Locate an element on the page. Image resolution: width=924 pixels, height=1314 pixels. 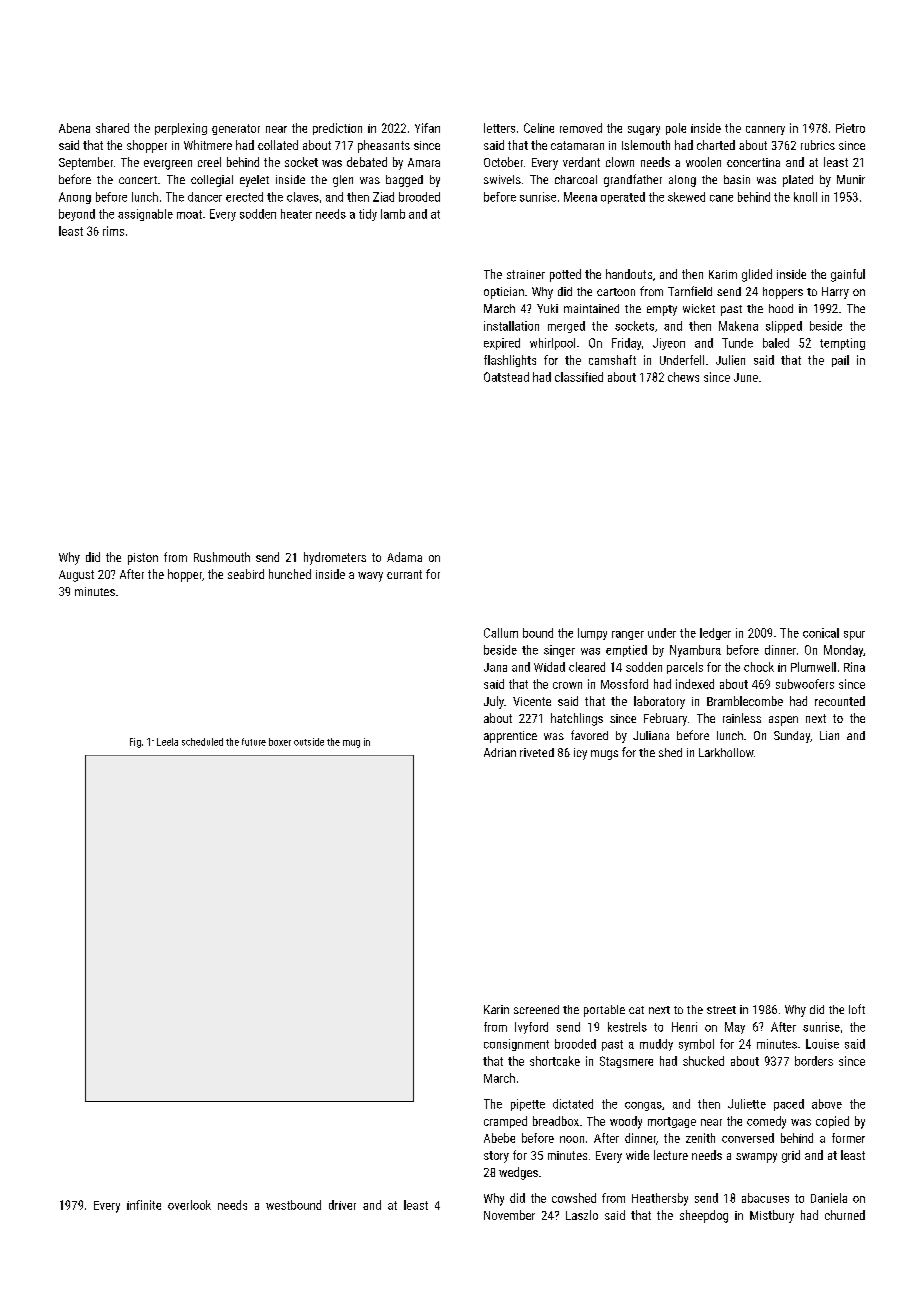
seabird is located at coordinates (246, 574).
